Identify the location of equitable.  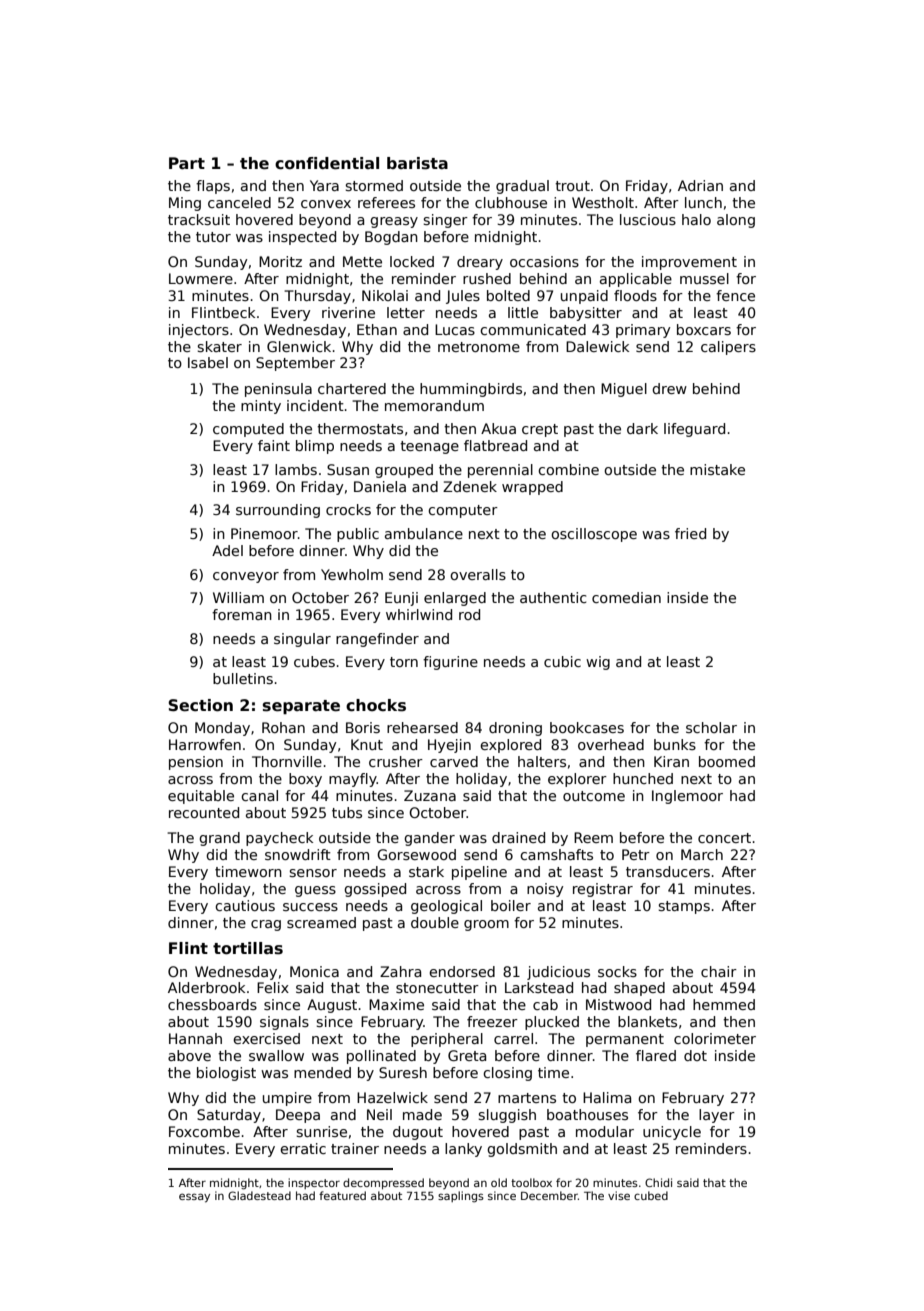
(201, 797).
